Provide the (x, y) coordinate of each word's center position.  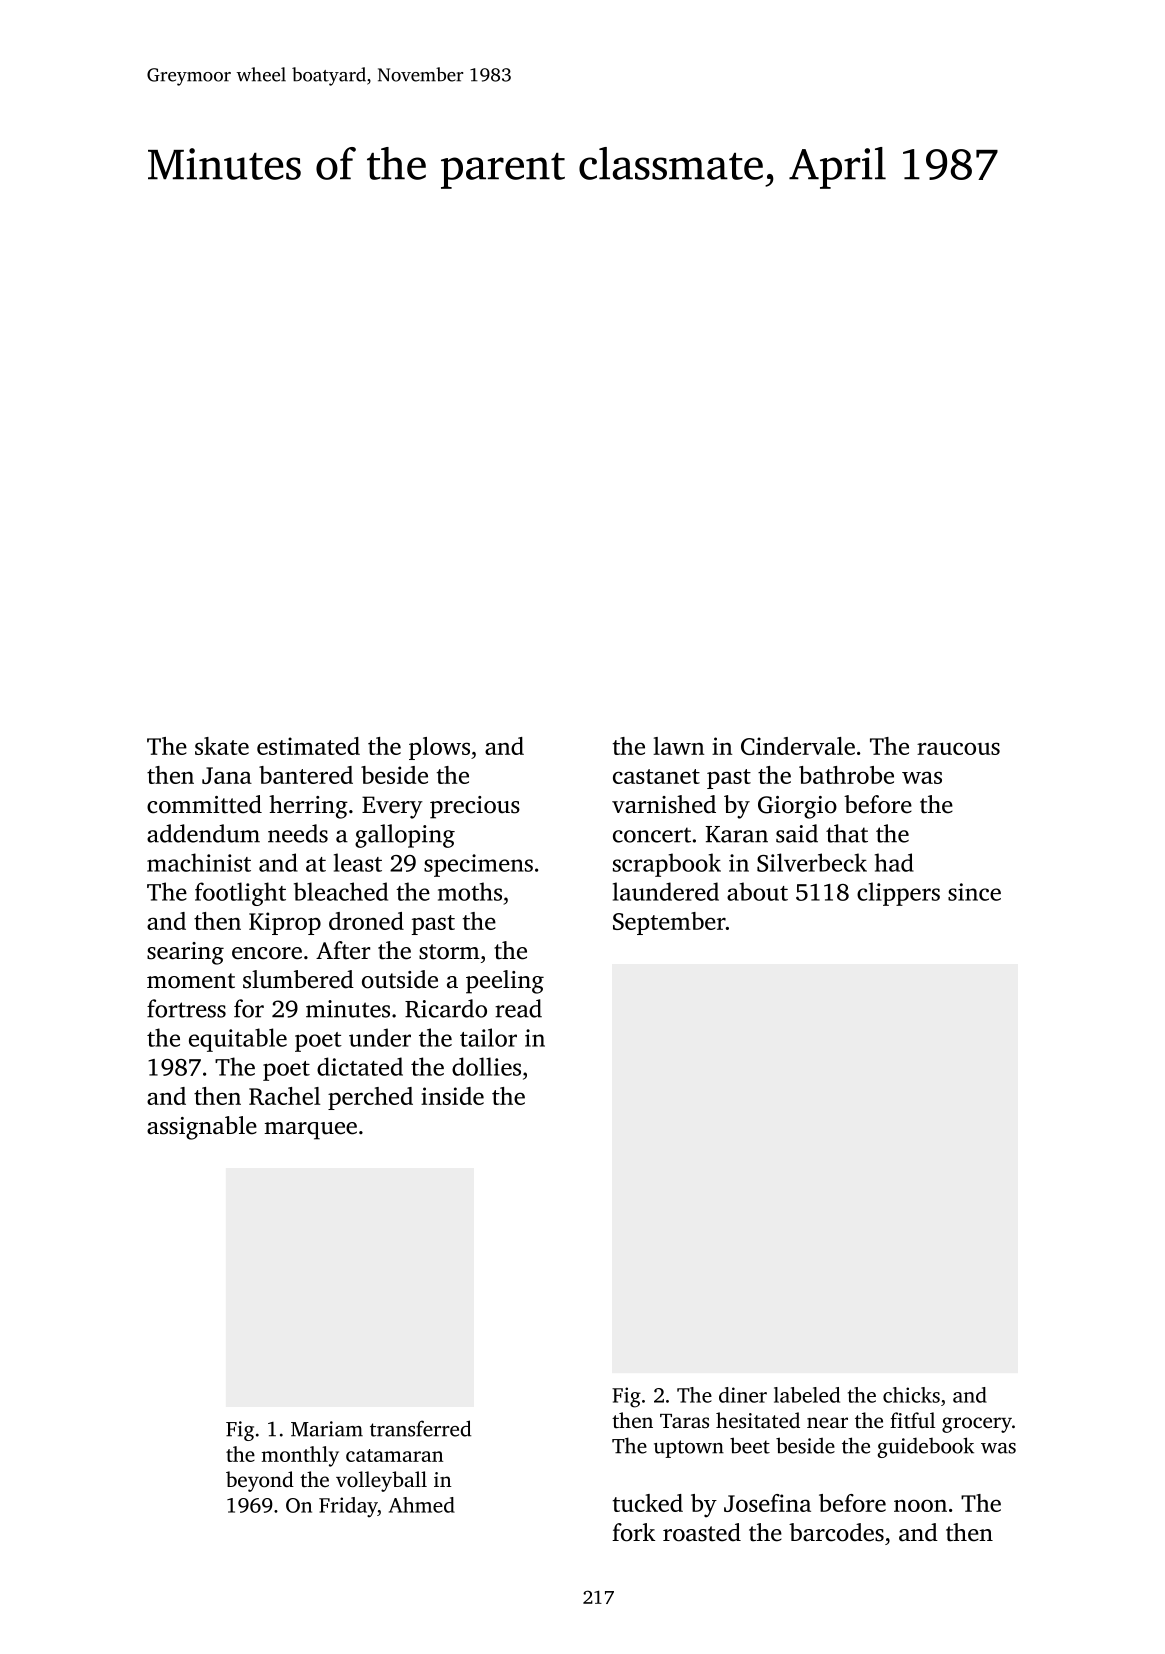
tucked (648, 1503)
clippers (898, 894)
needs (298, 833)
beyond (260, 1481)
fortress (186, 1008)
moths (470, 891)
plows (439, 748)
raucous (958, 748)
